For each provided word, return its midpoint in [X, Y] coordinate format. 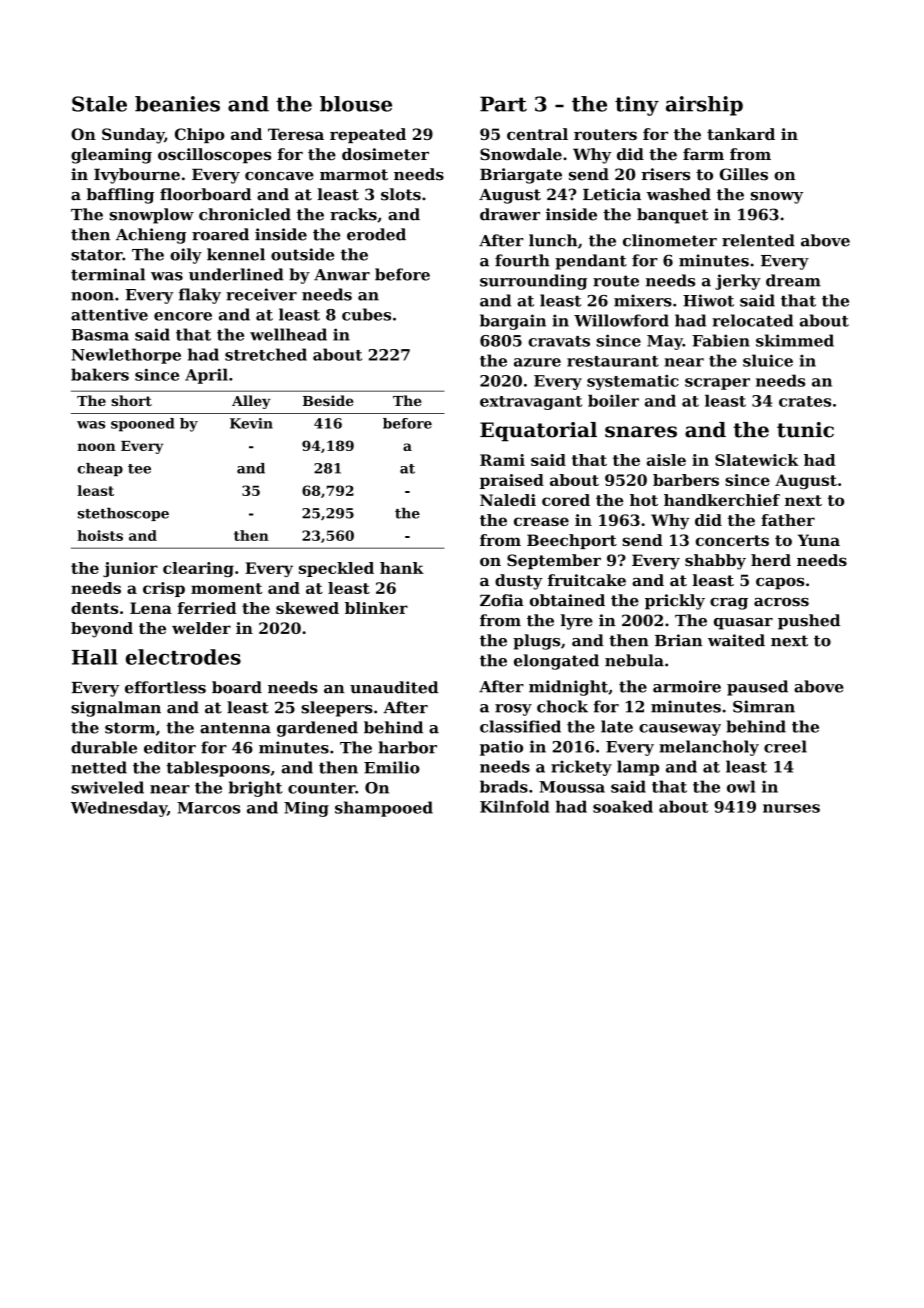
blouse [356, 104]
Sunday [133, 136]
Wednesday [119, 809]
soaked [623, 806]
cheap [100, 469]
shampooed [384, 809]
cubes [366, 314]
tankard [741, 134]
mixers [643, 300]
